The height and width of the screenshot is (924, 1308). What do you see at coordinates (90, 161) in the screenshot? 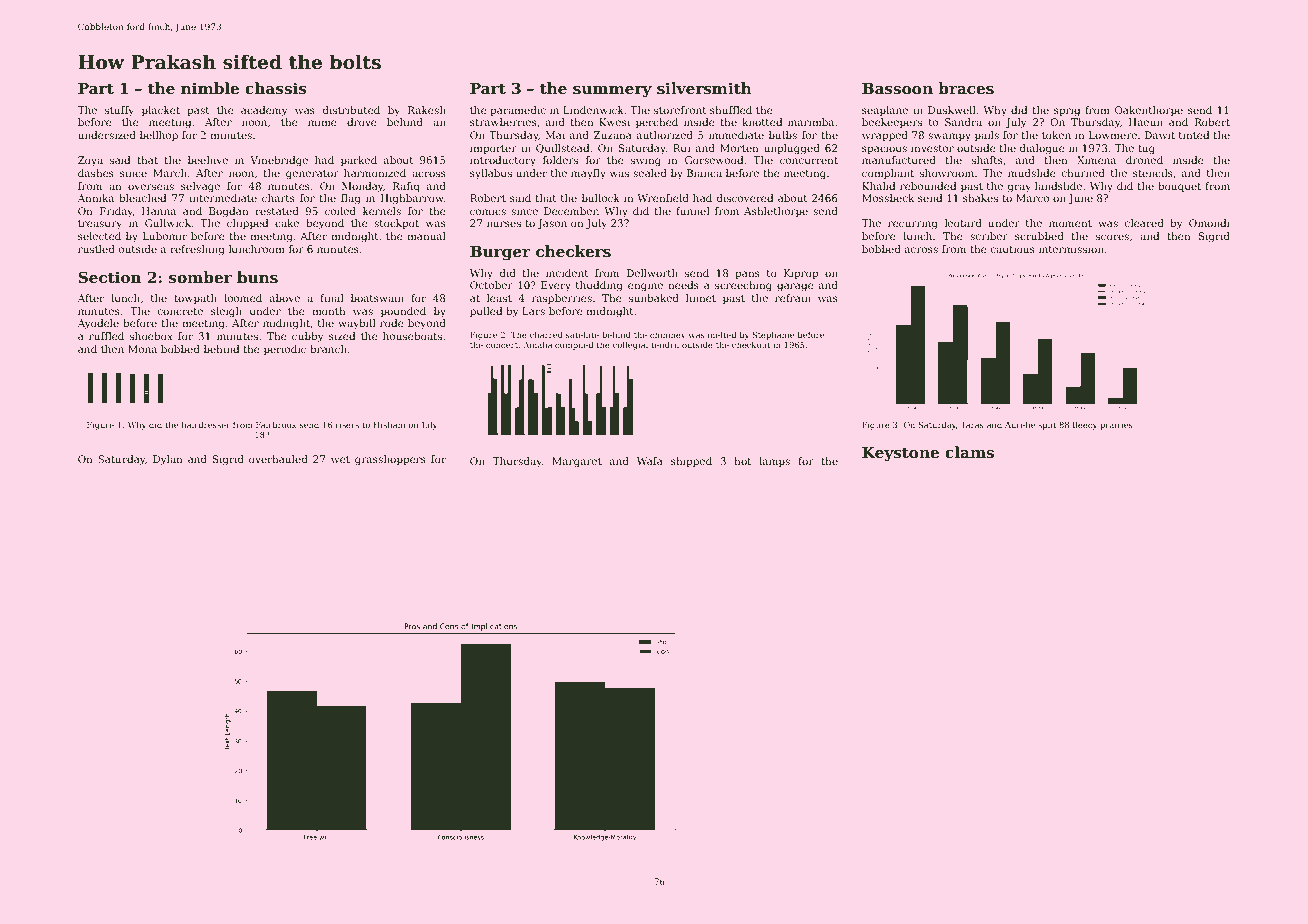
I see `Zoya` at bounding box center [90, 161].
